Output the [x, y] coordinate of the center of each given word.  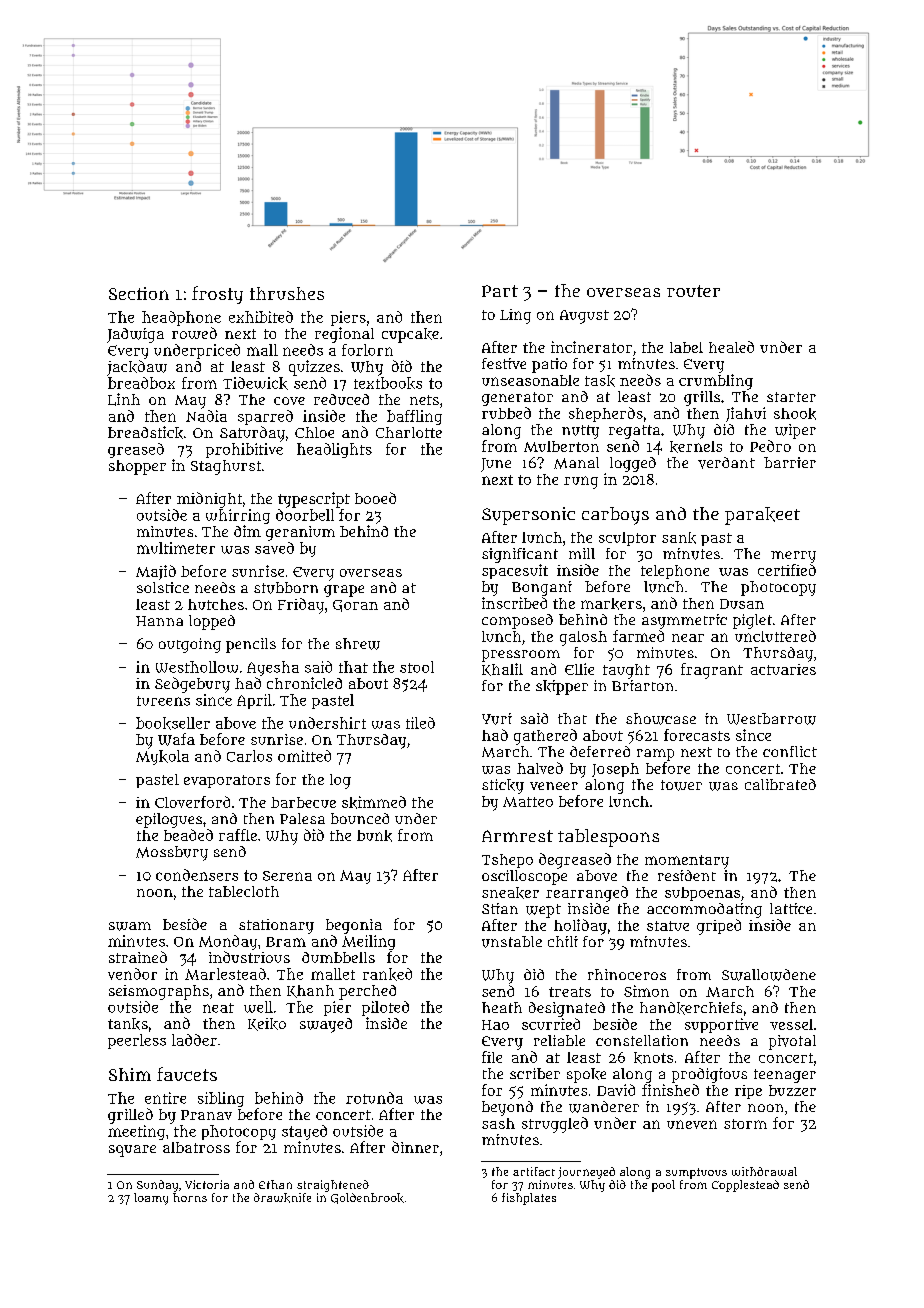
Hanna [159, 621]
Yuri [497, 719]
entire [165, 1098]
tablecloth [244, 891]
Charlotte [409, 432]
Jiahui [746, 414]
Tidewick [255, 383]
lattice [791, 908]
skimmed [374, 802]
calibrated [780, 784]
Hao [495, 1025]
